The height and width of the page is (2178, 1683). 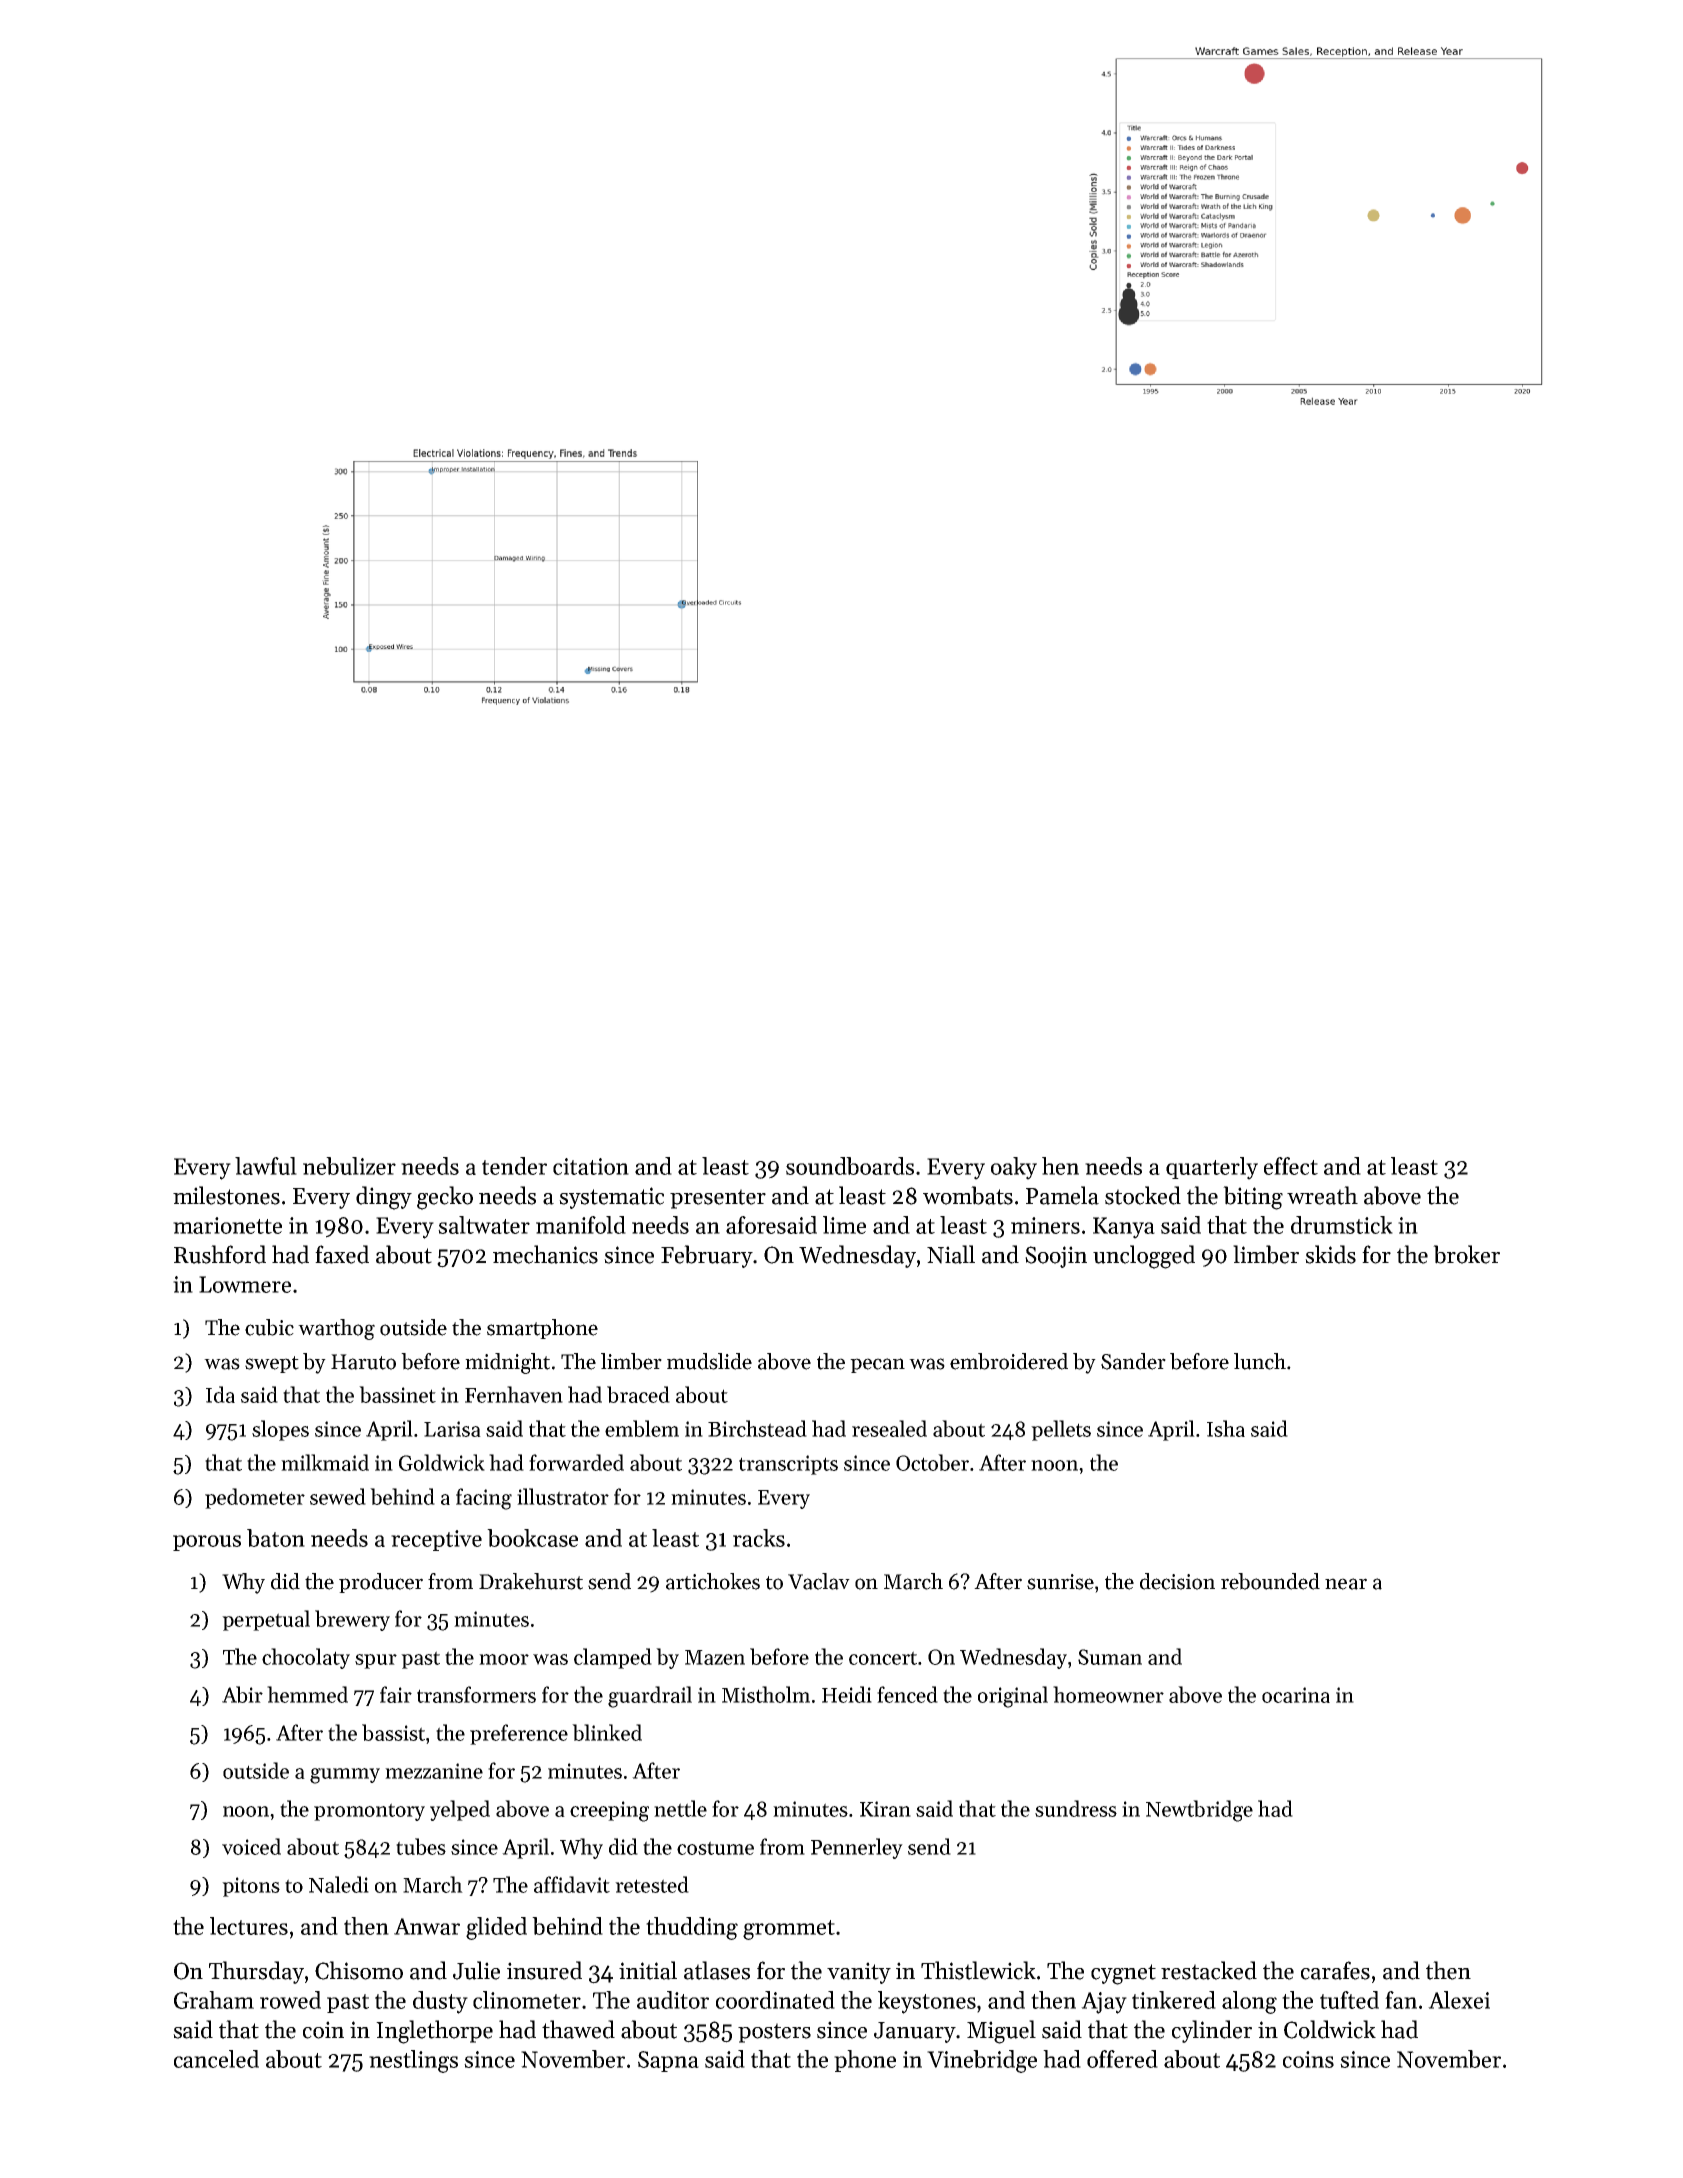 What do you see at coordinates (877, 1365) in the page?
I see `pecan` at bounding box center [877, 1365].
